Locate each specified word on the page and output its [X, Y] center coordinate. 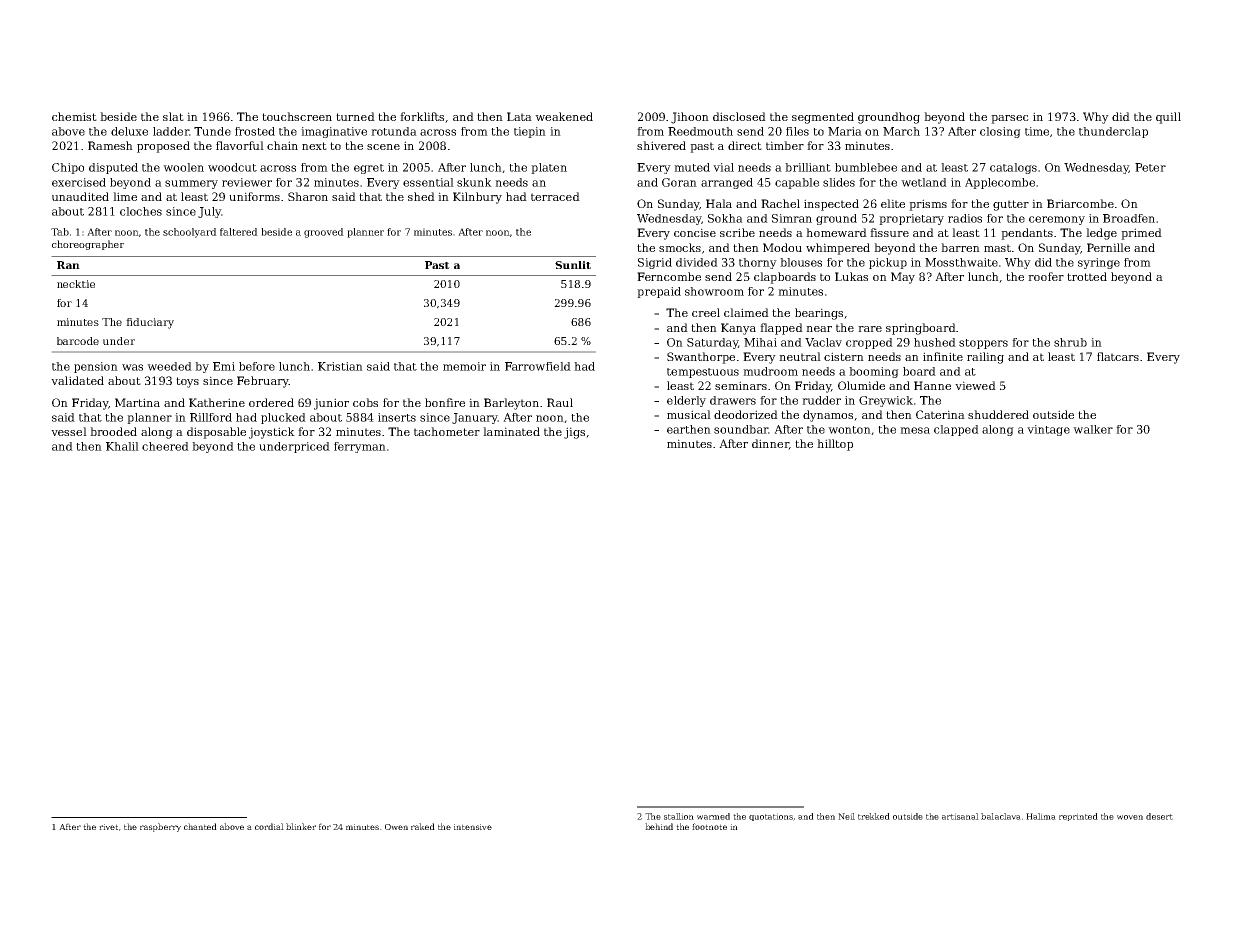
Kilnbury [477, 198]
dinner [770, 444]
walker [1093, 429]
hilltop [835, 445]
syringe [1099, 263]
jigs [574, 433]
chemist [74, 116]
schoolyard [190, 233]
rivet [108, 827]
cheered [165, 446]
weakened [564, 116]
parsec [1010, 119]
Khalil [122, 446]
